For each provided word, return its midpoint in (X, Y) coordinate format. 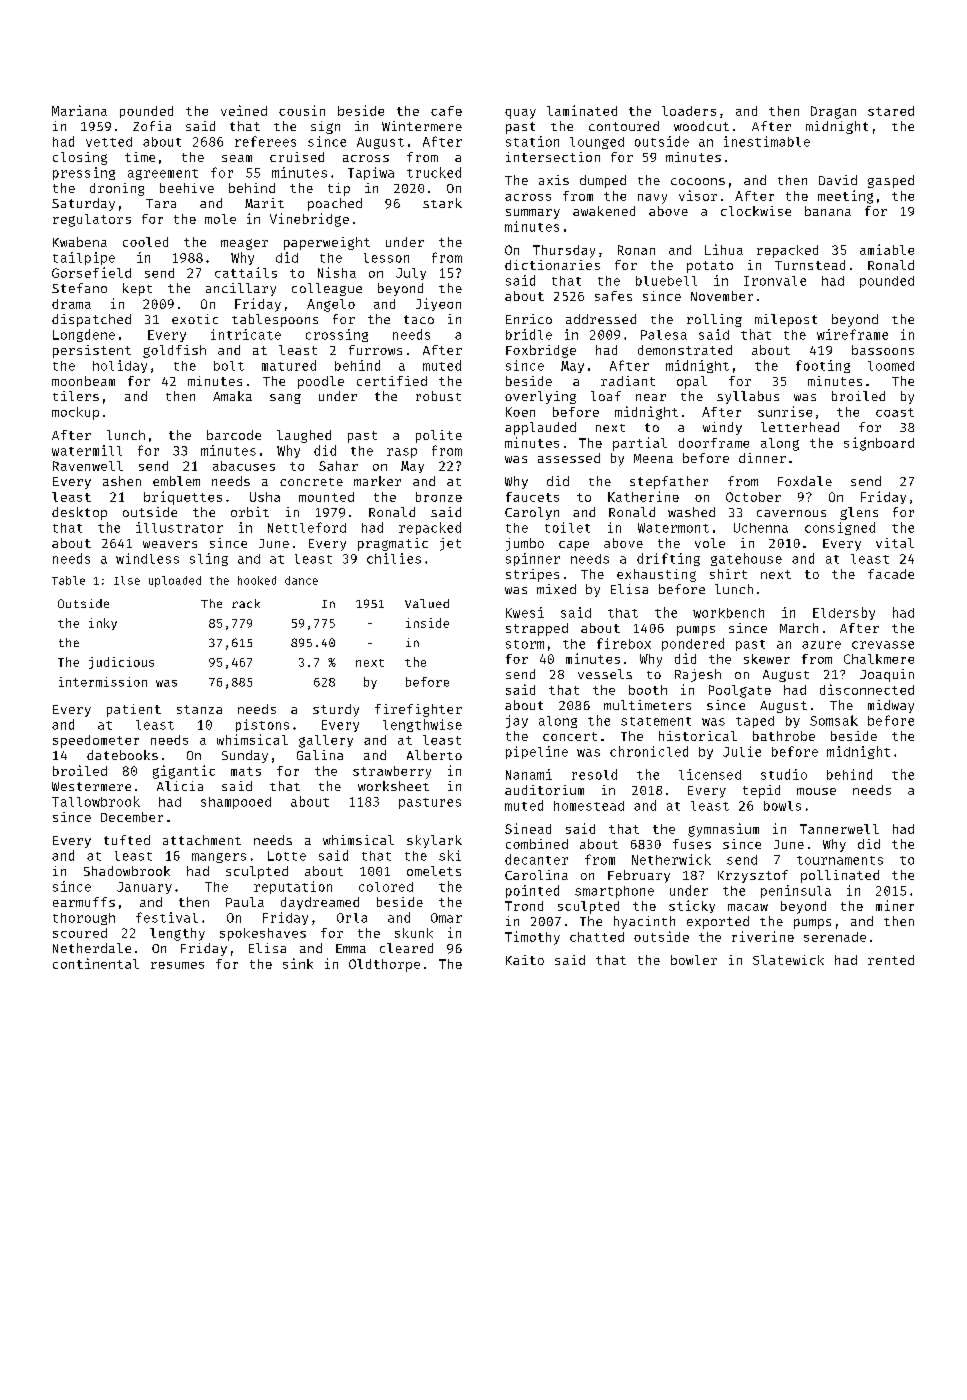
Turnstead (810, 265)
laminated (582, 110)
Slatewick (788, 960)
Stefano (79, 288)
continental (96, 963)
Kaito (525, 960)
